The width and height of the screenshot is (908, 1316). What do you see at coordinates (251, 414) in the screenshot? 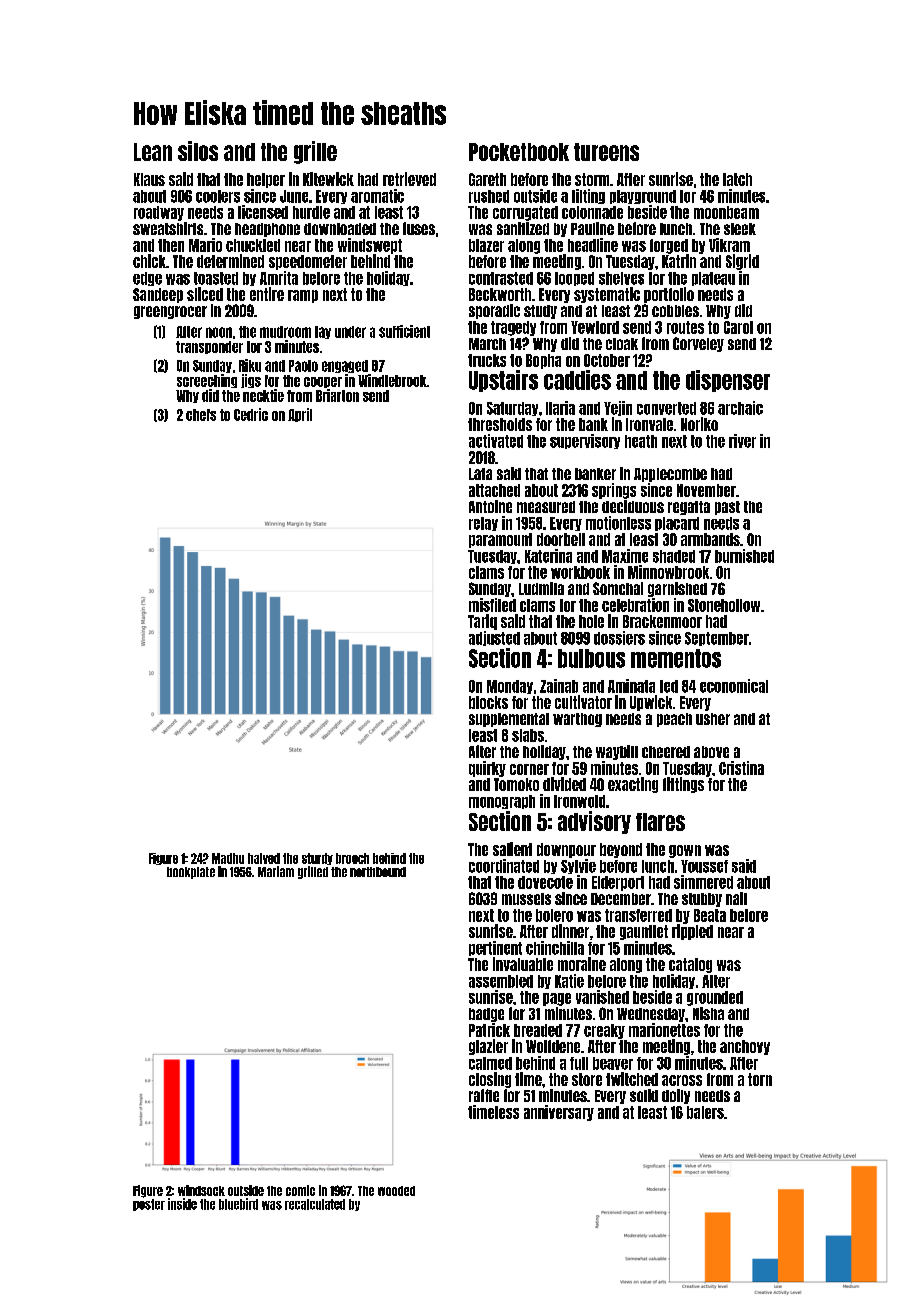
I see `Cedric` at bounding box center [251, 414].
